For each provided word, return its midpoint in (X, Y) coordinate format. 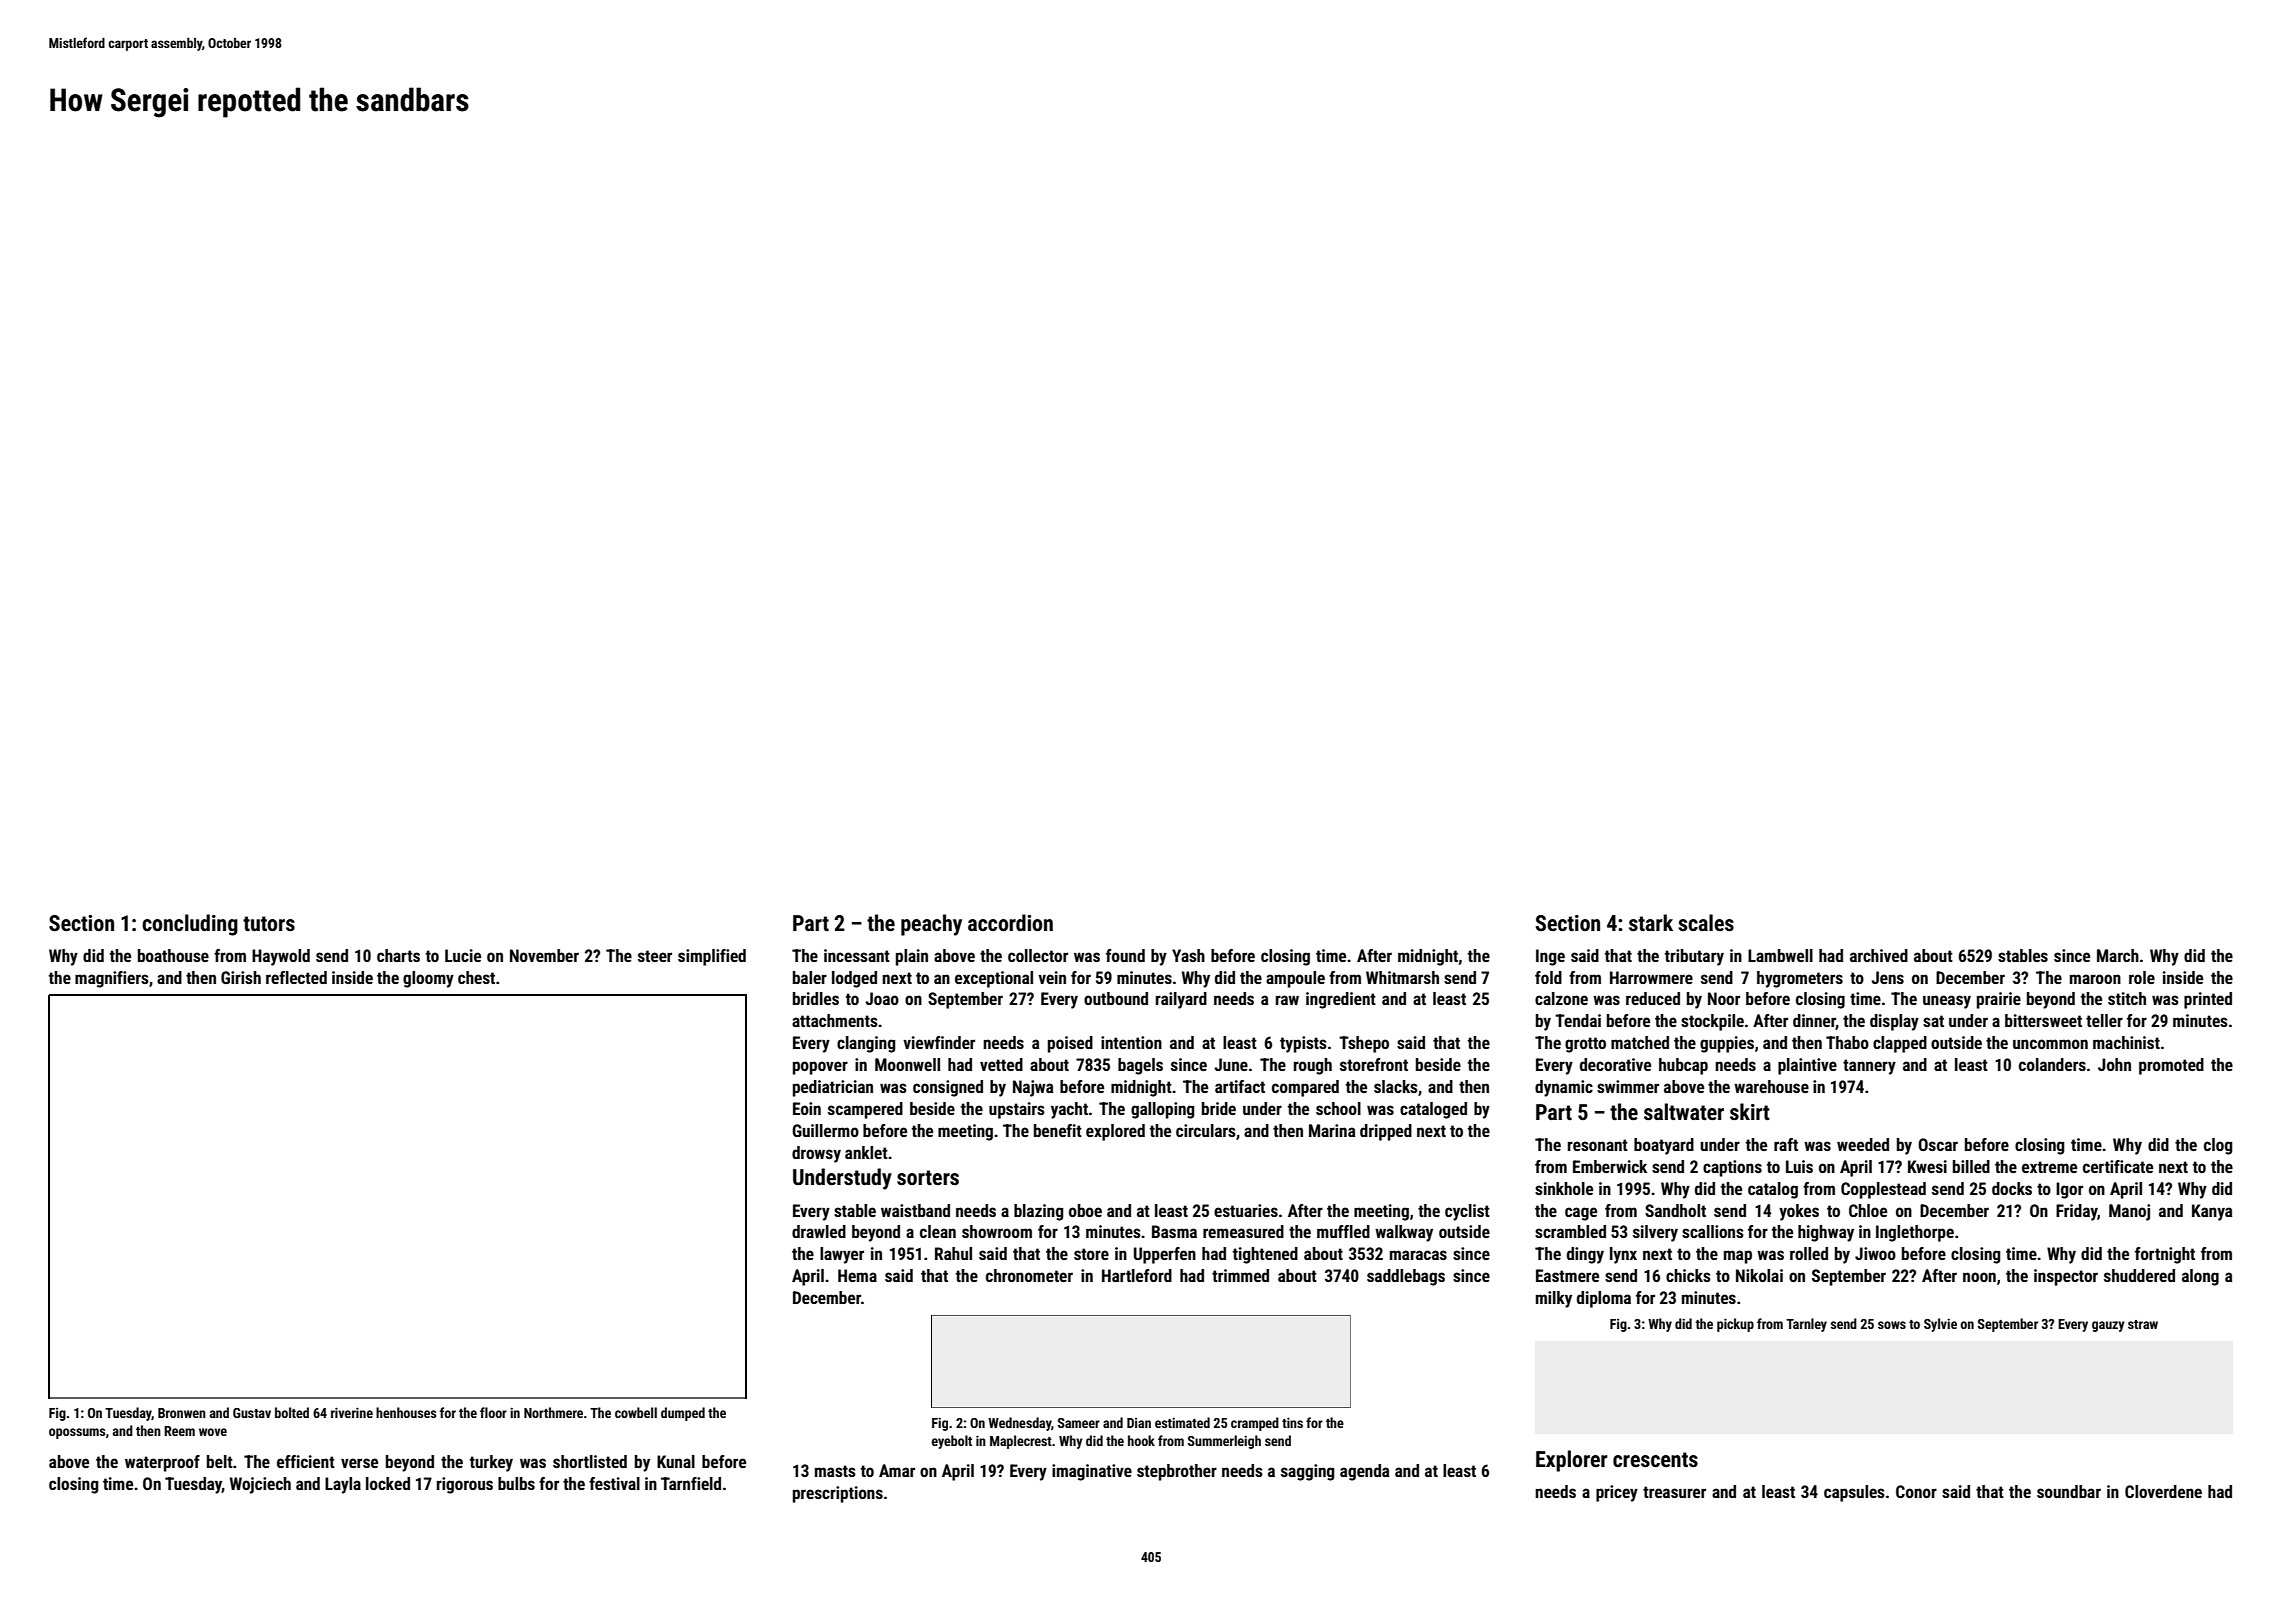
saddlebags (1406, 1277)
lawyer (842, 1255)
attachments (835, 1020)
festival (614, 1483)
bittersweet (2043, 1020)
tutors (269, 924)
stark (1651, 923)
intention (1131, 1042)
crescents (1655, 1460)
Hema (857, 1275)
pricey (1617, 1493)
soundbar (2069, 1491)
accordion (1010, 923)
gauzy (2108, 1326)
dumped (683, 1414)
